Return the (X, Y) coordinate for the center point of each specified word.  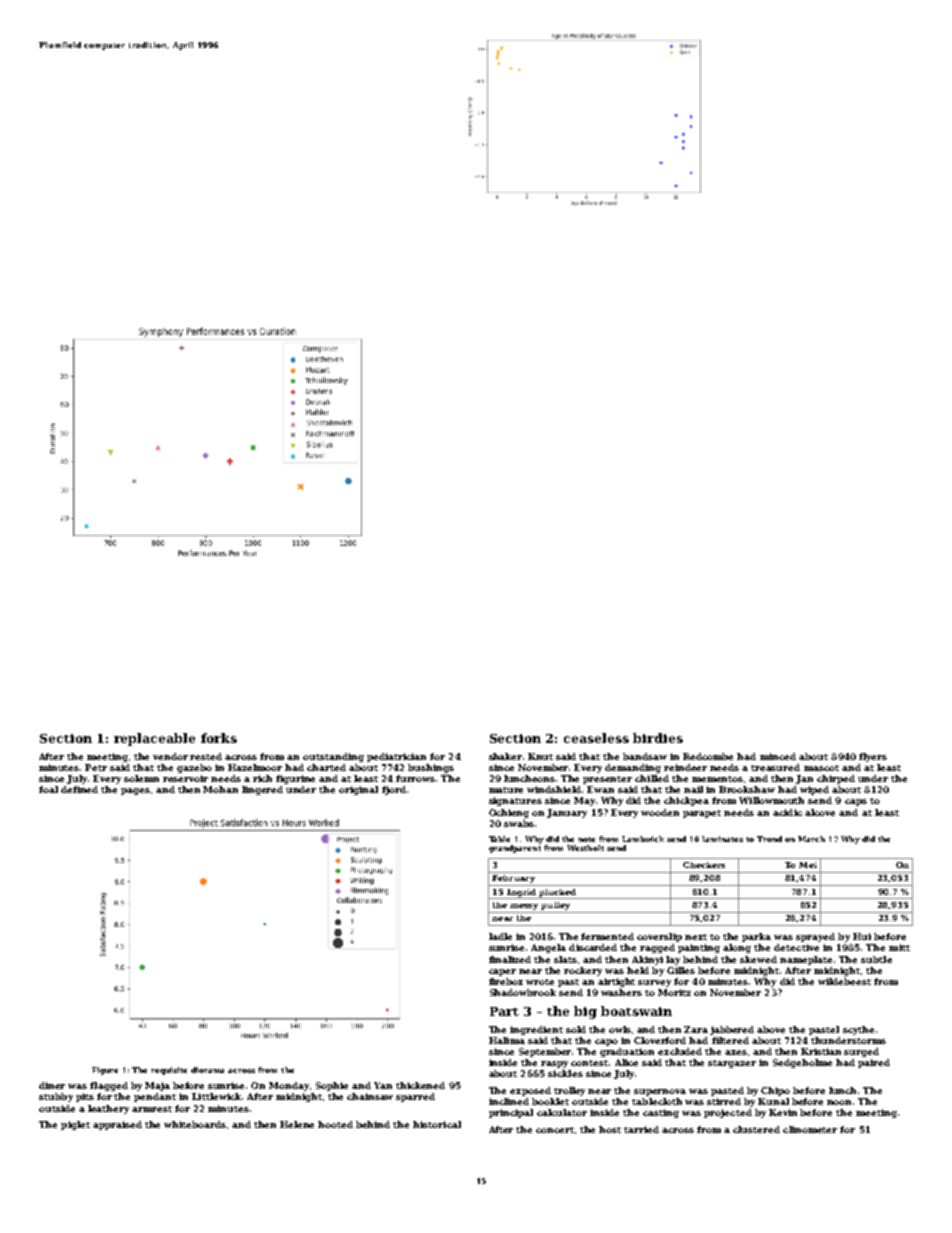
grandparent (515, 849)
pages (135, 791)
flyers (873, 757)
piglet (75, 1125)
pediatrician (396, 757)
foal (48, 789)
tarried (641, 1129)
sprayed (815, 937)
